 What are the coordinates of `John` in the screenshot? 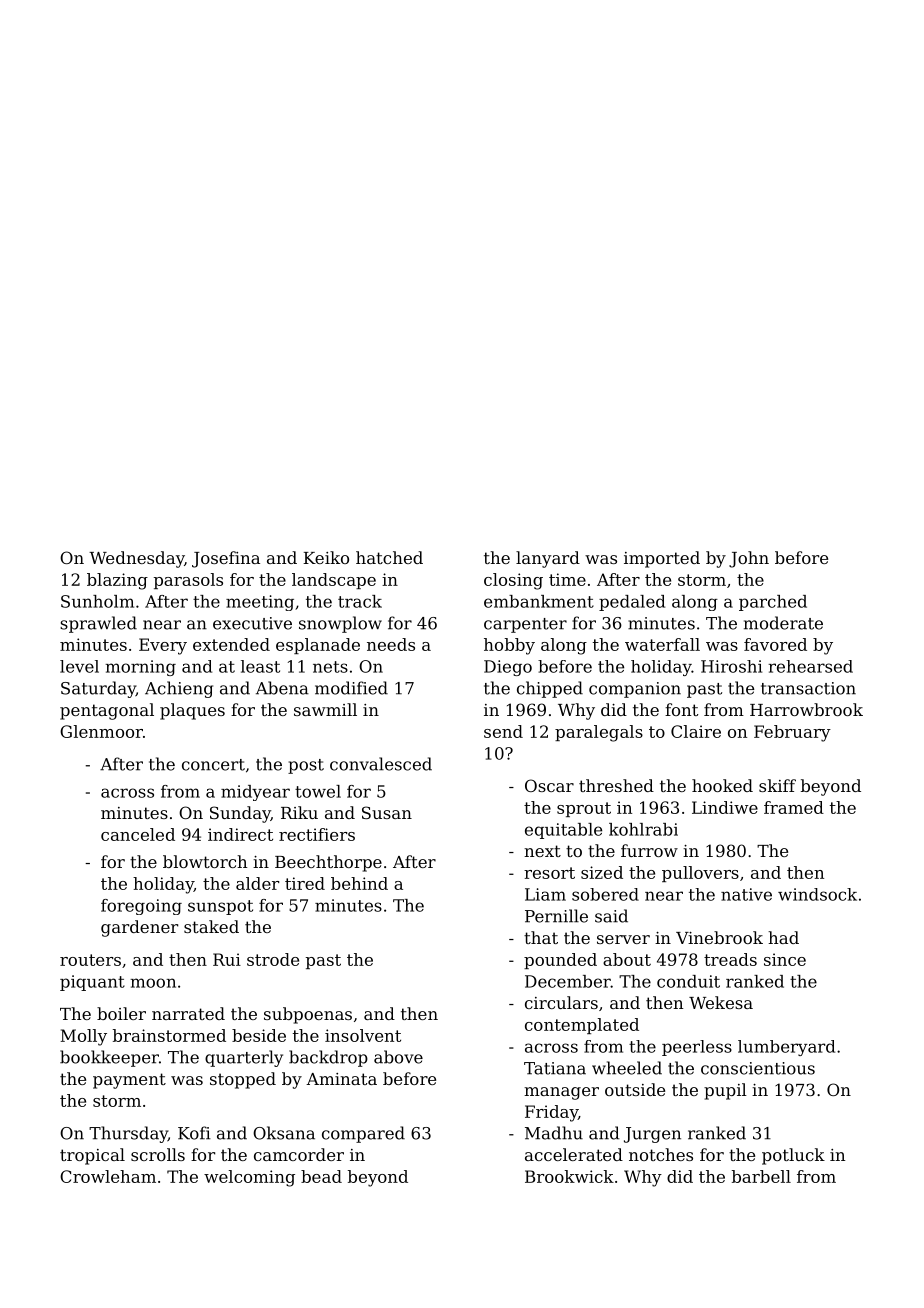 It's located at (749, 559).
